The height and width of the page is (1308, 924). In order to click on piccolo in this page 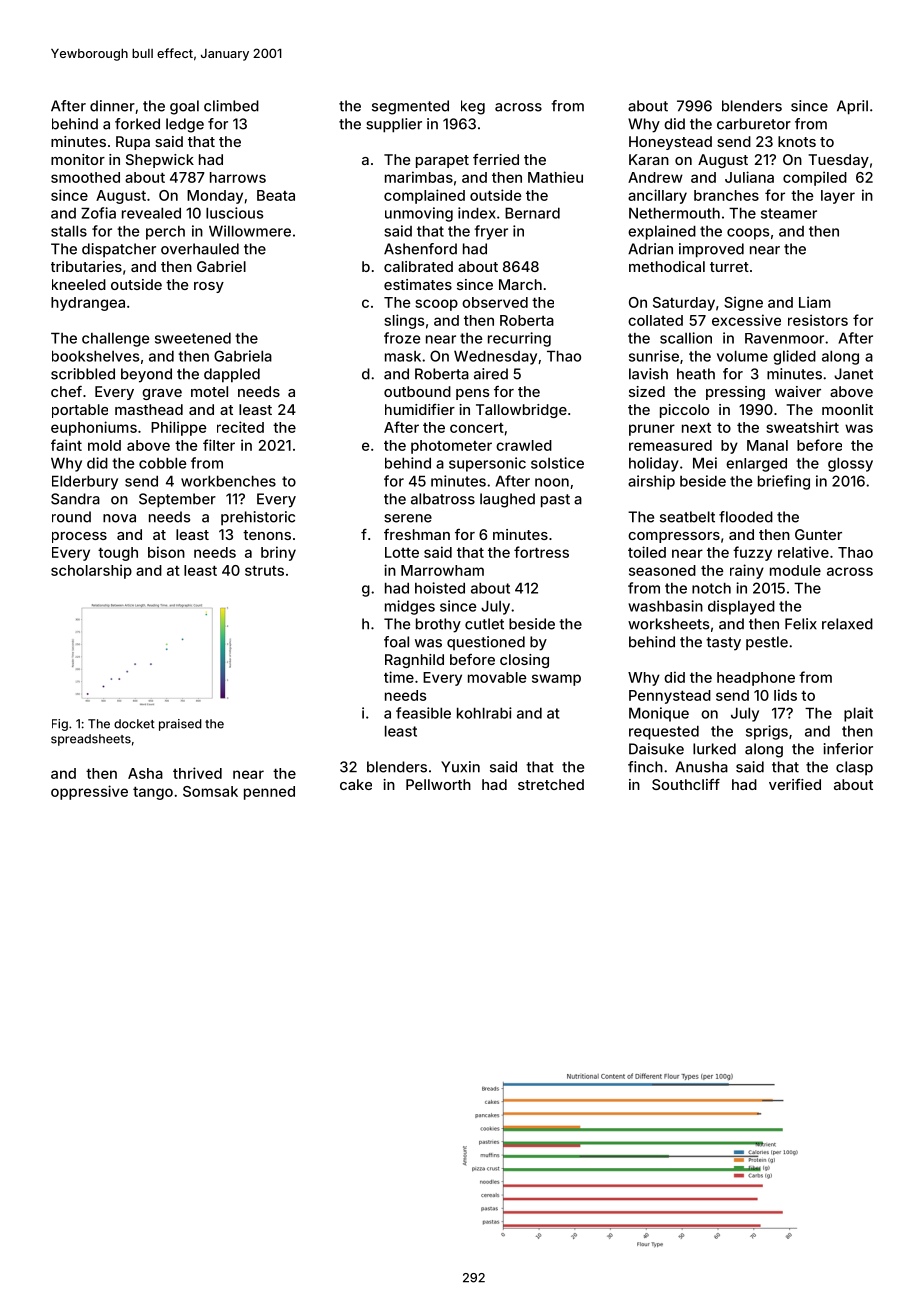, I will do `click(684, 411)`.
